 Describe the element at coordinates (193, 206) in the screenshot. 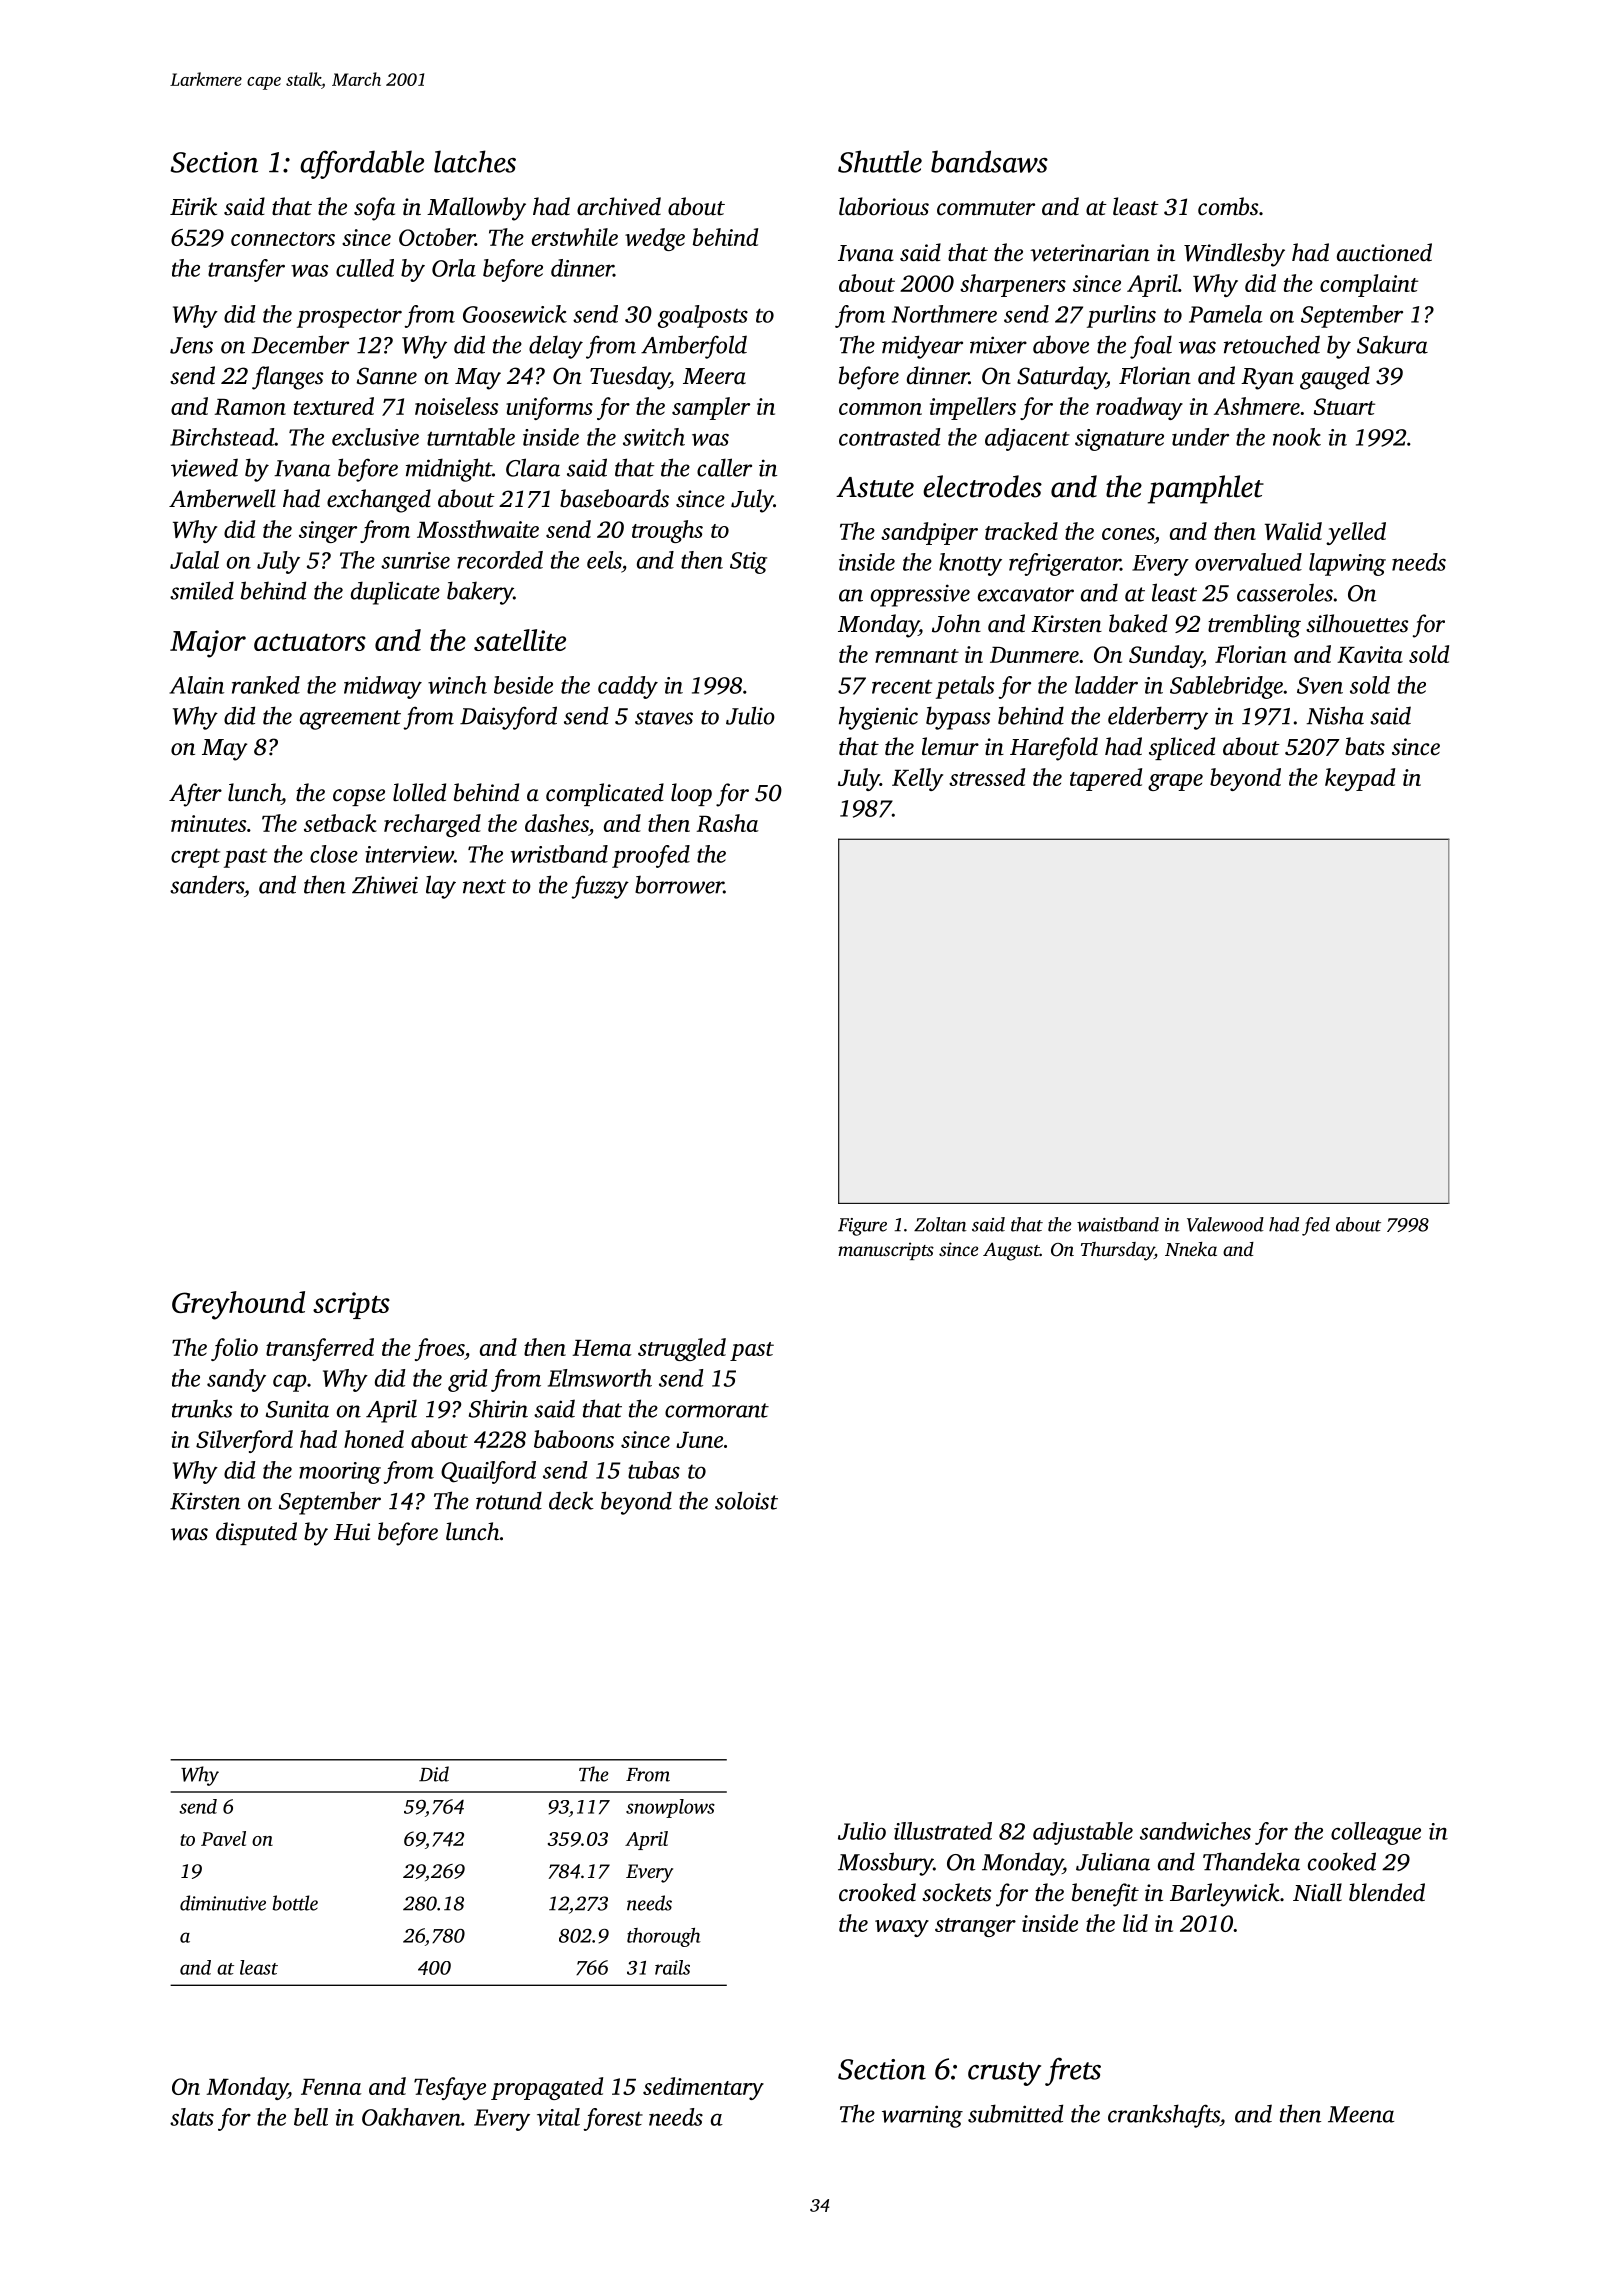

I see `Eirik` at that location.
